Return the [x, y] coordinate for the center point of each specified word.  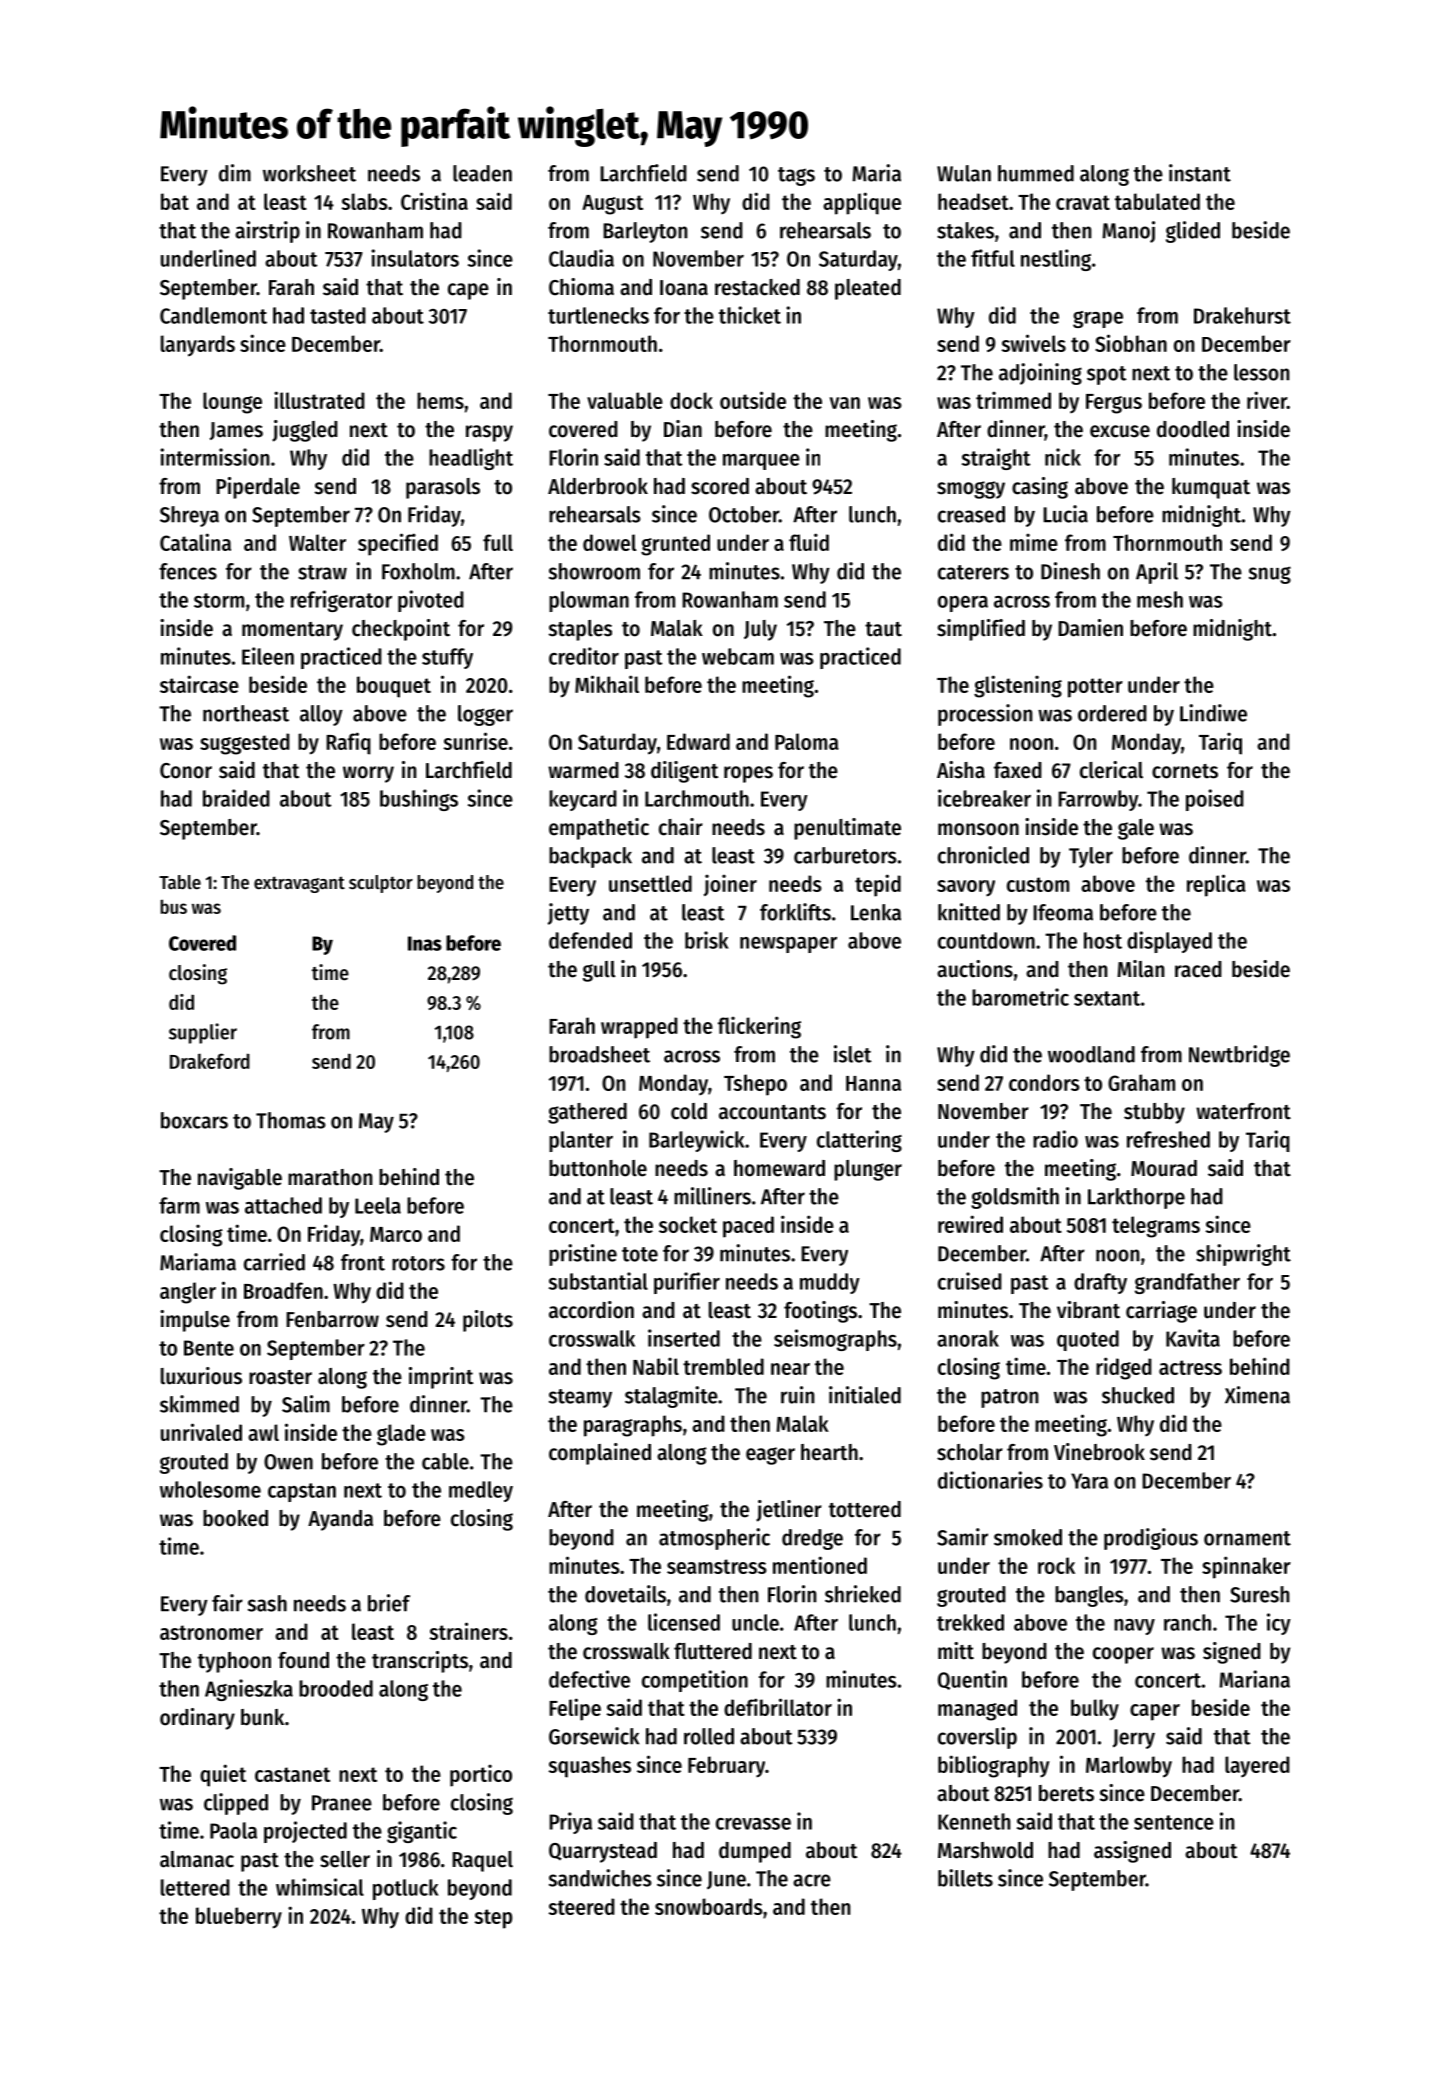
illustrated [319, 400]
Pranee [342, 1803]
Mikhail [607, 684]
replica [1216, 885]
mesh [1160, 599]
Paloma [807, 741]
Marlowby [1129, 1767]
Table [180, 882]
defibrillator [778, 1707]
